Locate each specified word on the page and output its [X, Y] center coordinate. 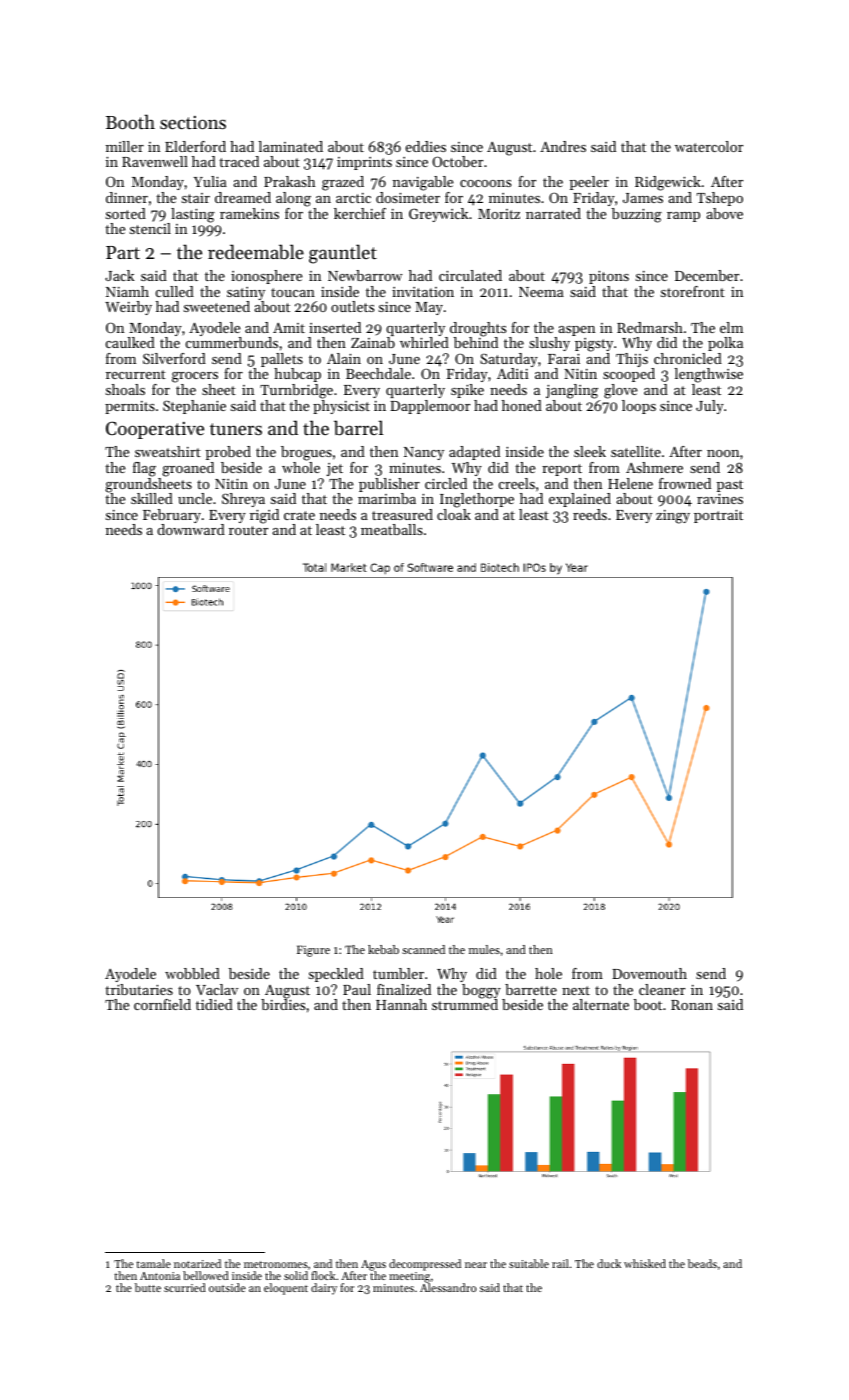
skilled [152, 498]
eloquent [286, 1289]
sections [193, 122]
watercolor [709, 146]
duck [609, 1263]
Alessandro [448, 1288]
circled [446, 483]
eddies [426, 146]
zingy [673, 517]
